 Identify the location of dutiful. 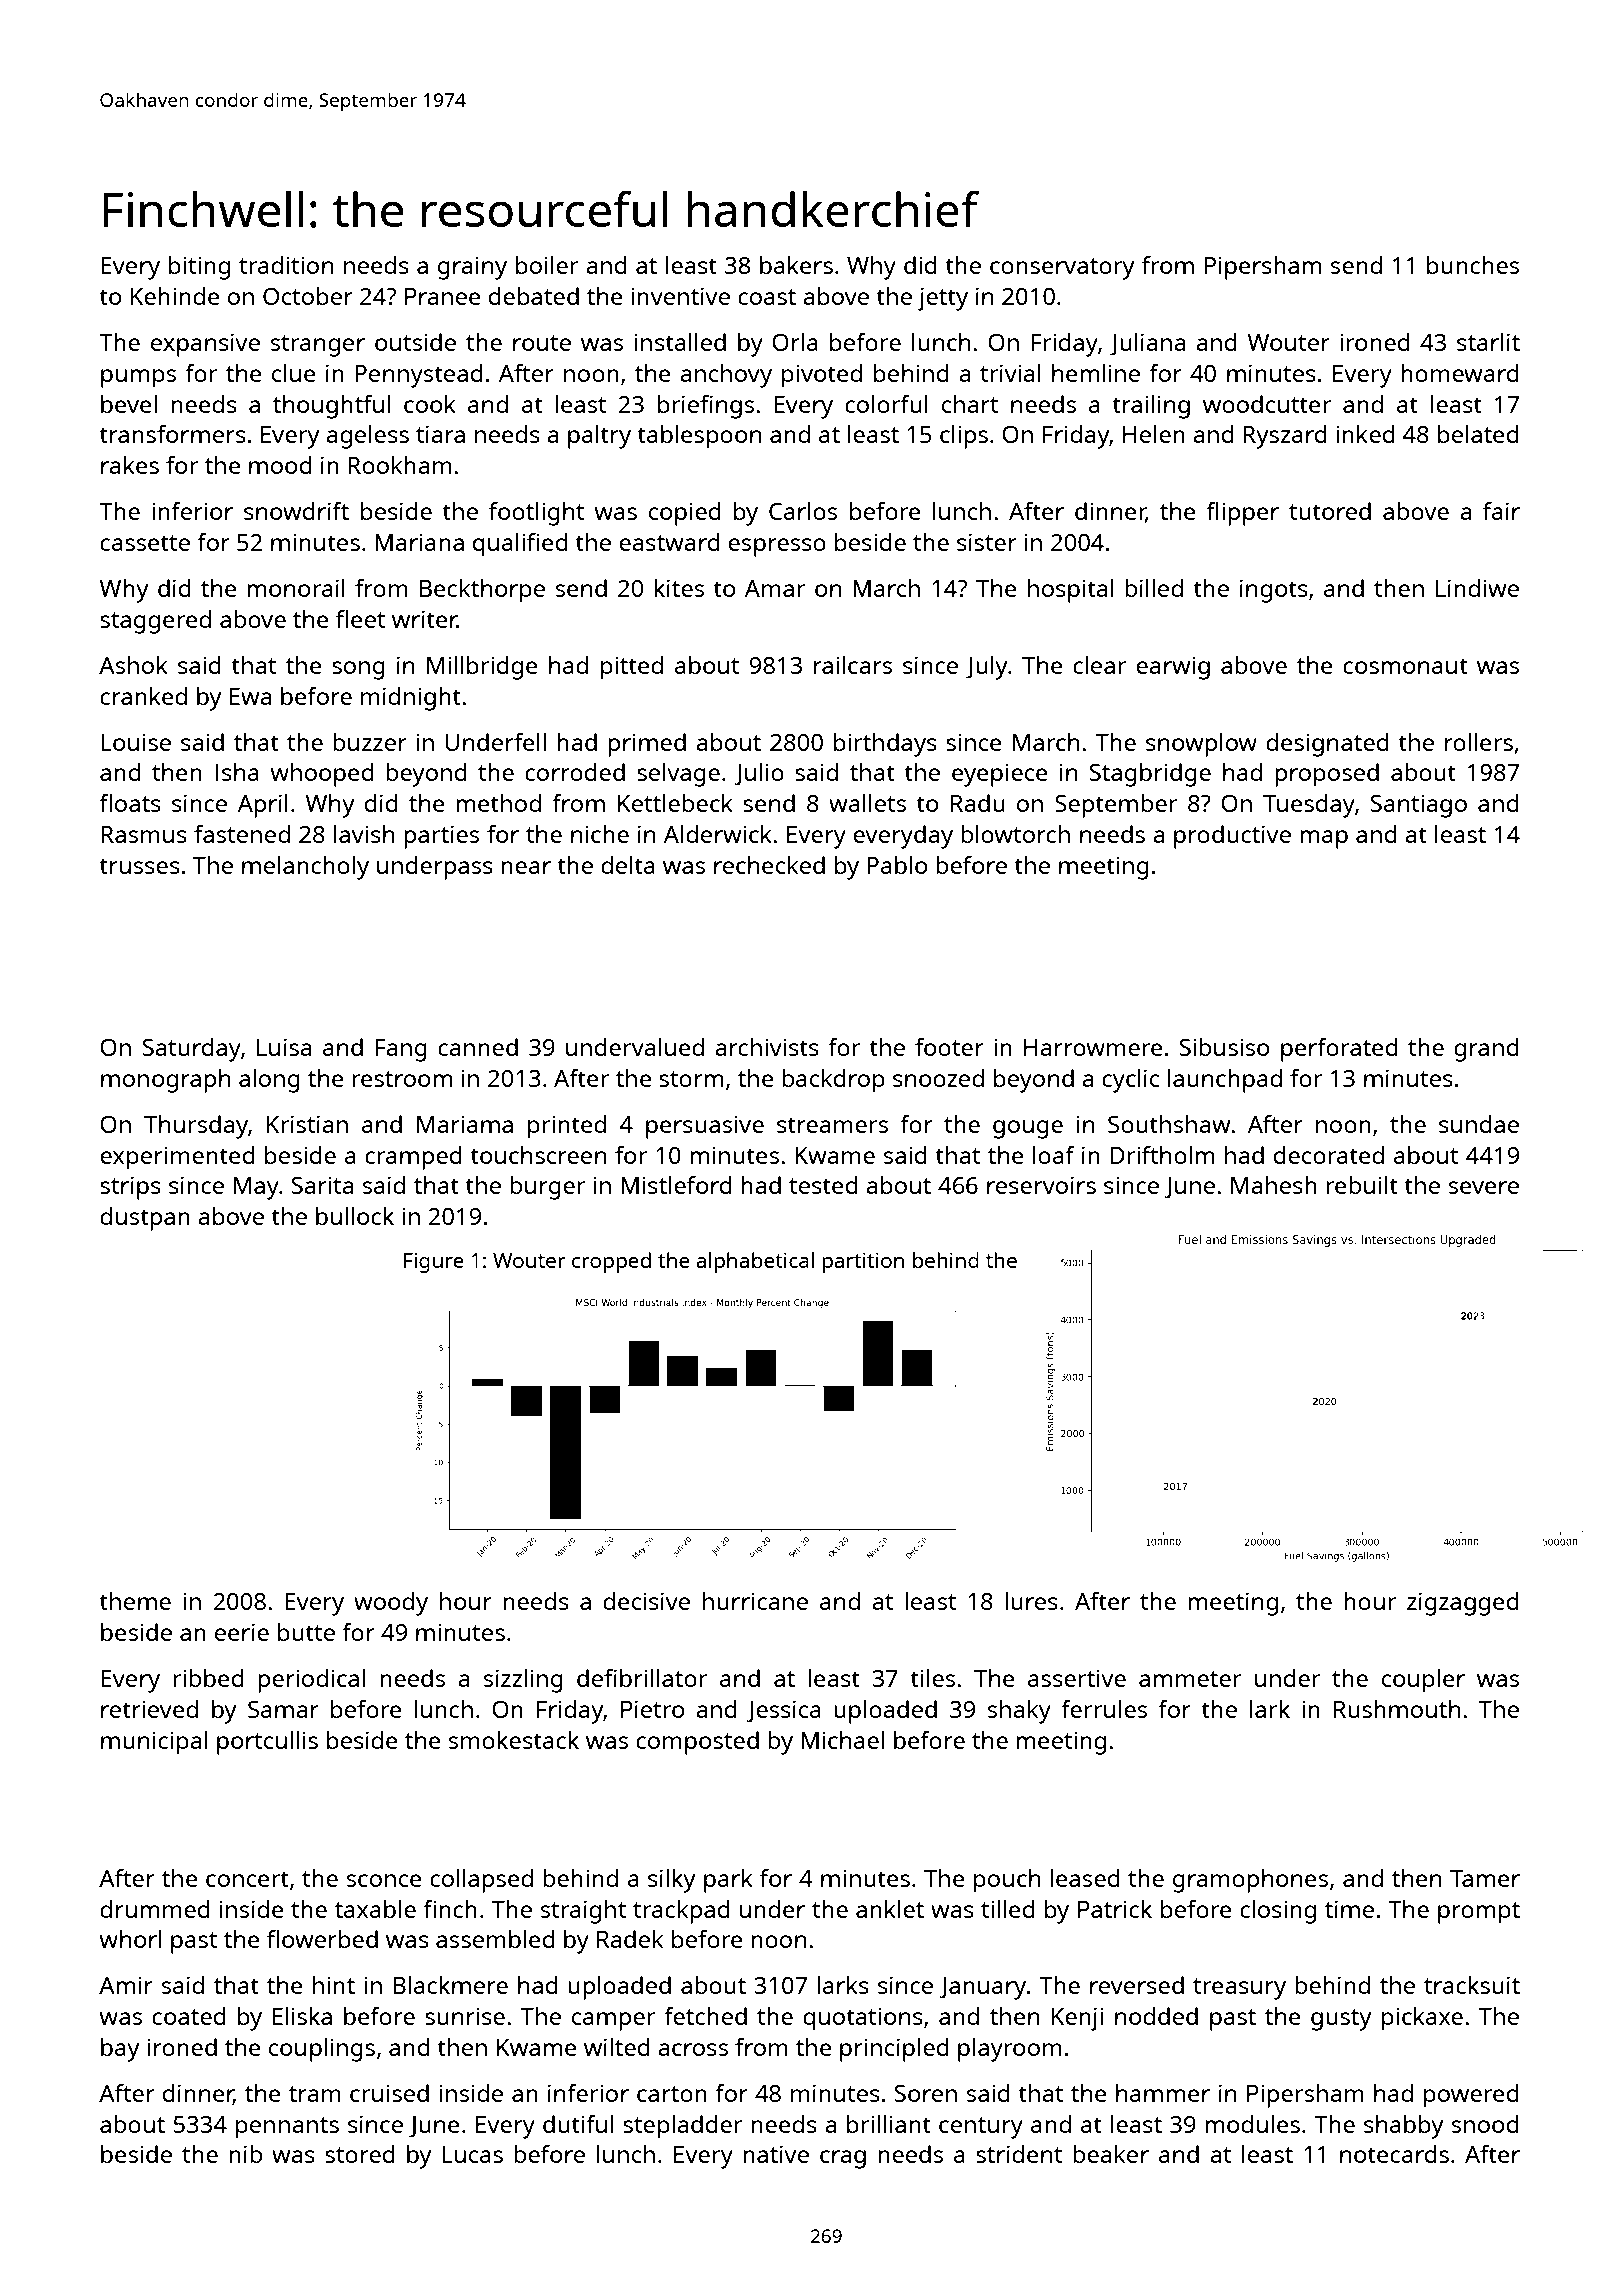
(578, 2124).
